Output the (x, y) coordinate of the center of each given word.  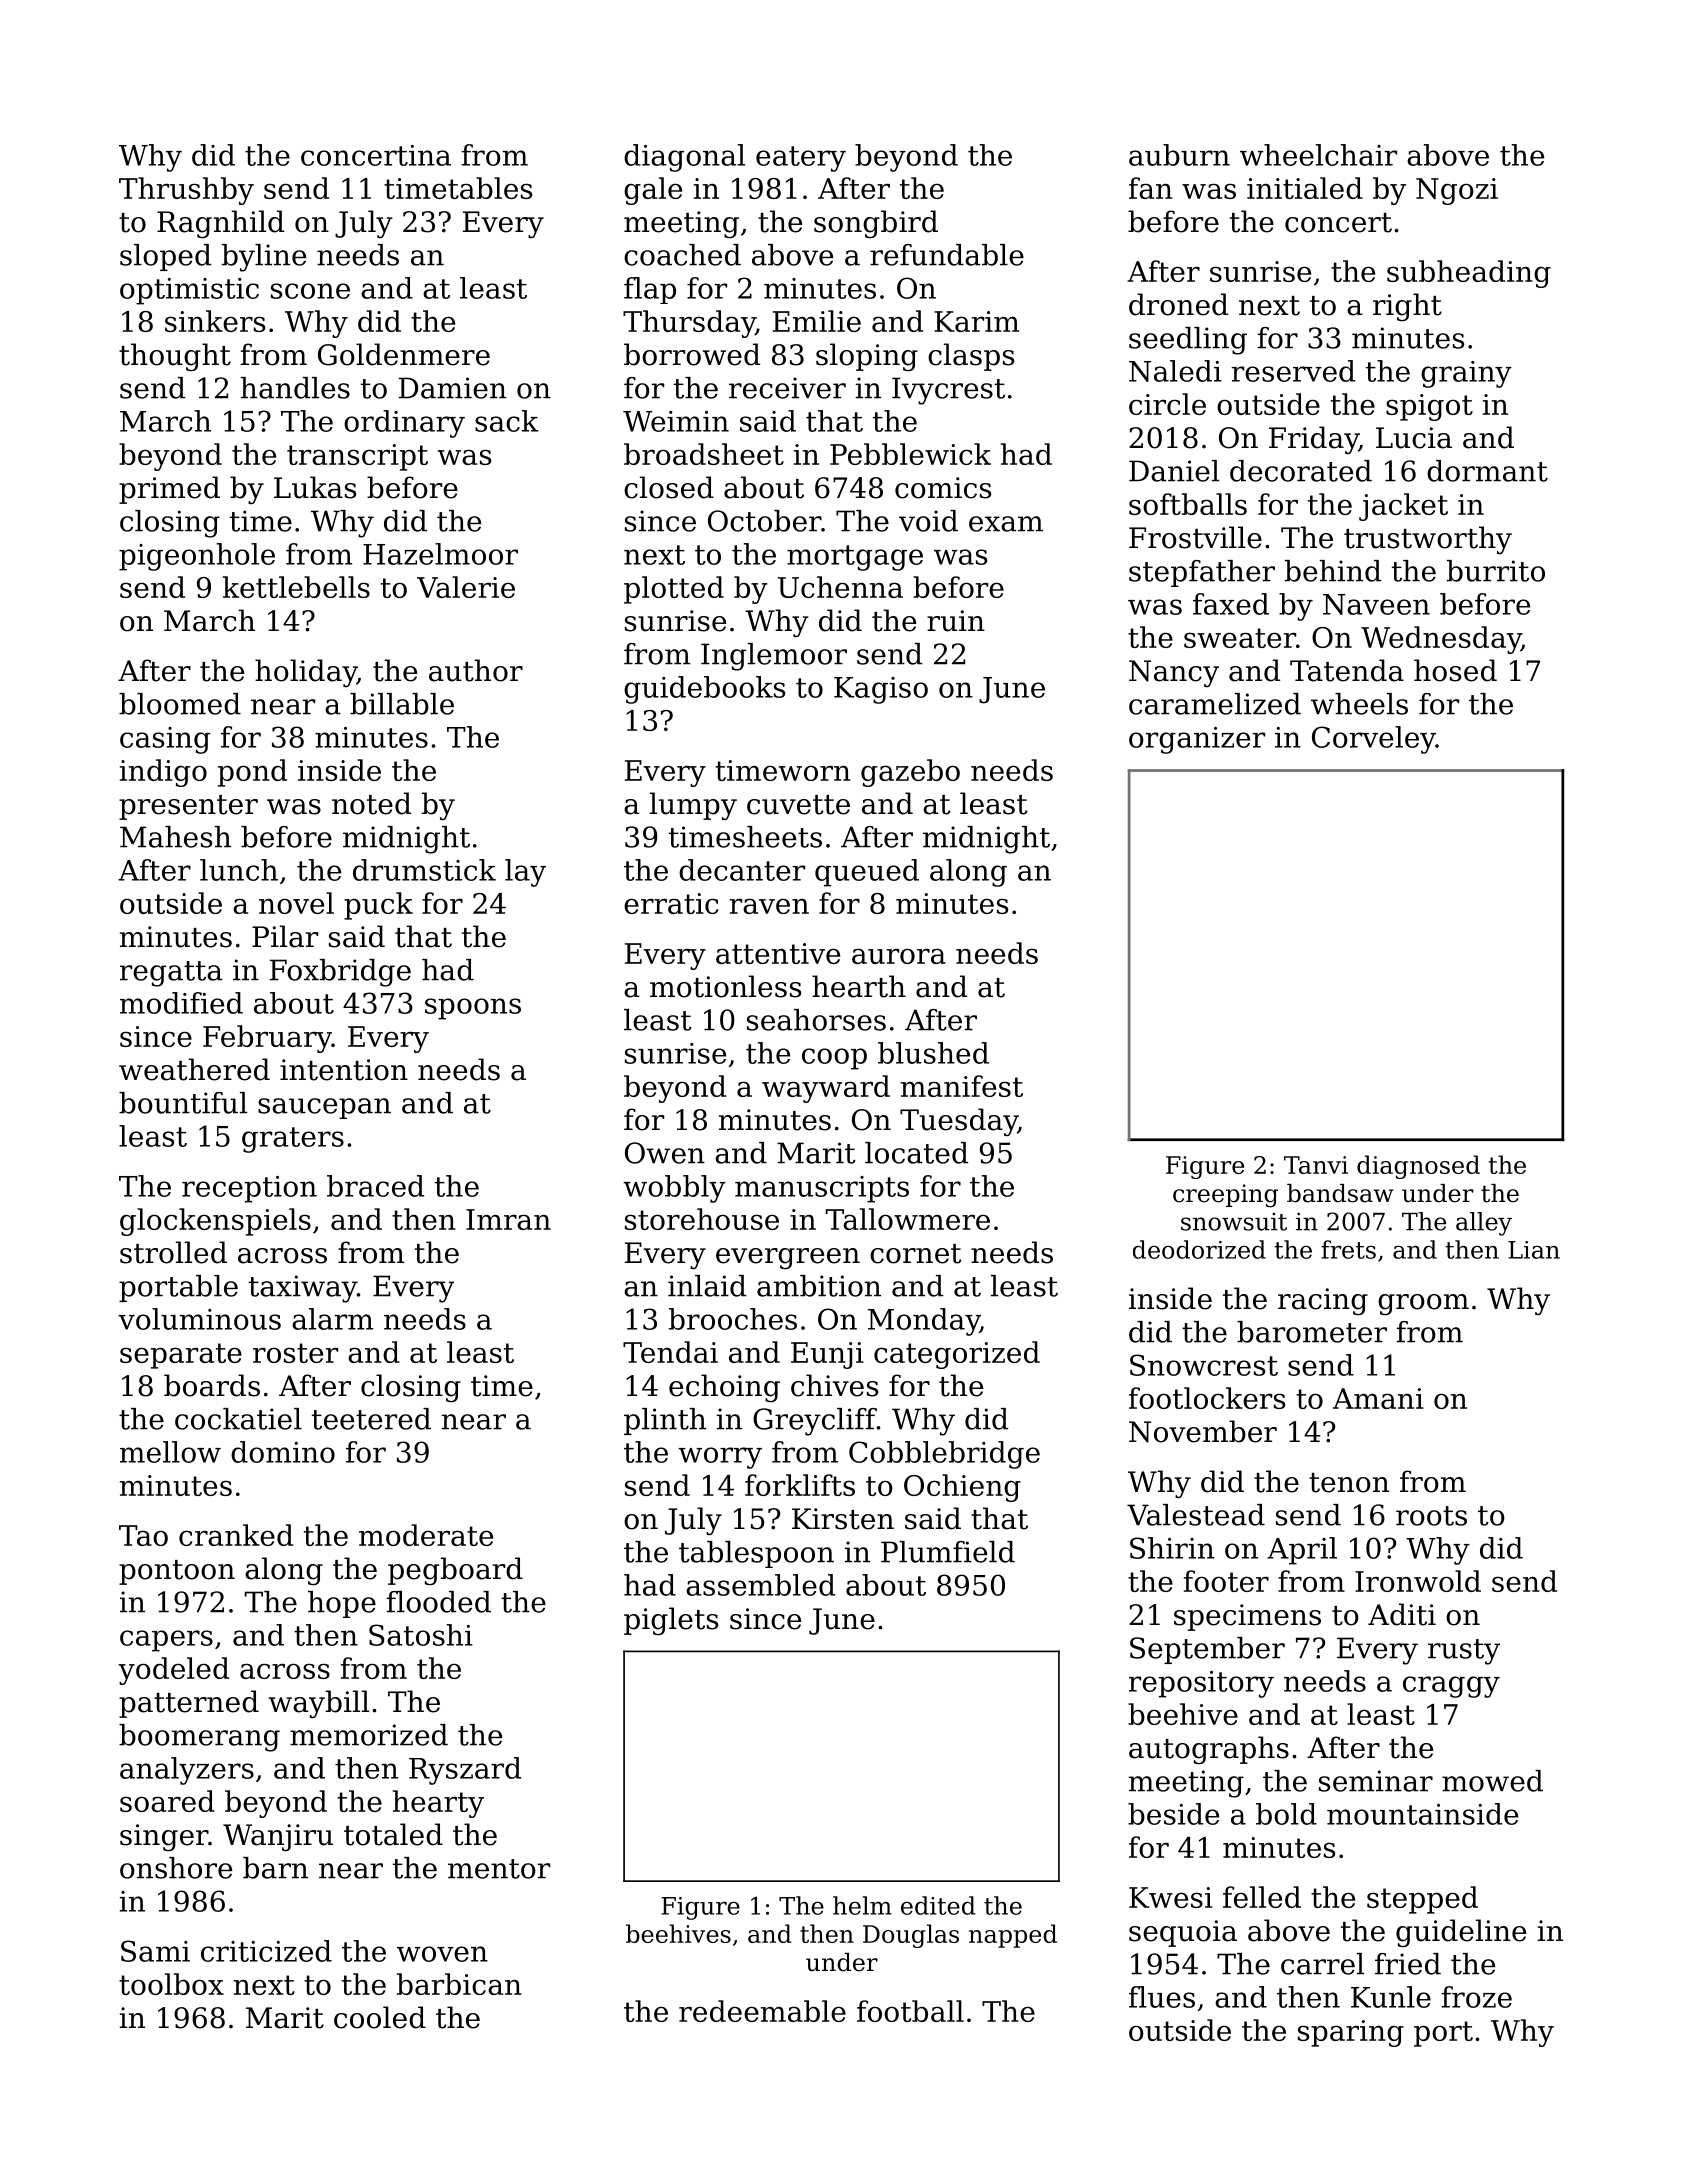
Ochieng (962, 1488)
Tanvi (1316, 1165)
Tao (143, 1535)
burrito (1496, 571)
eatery (801, 159)
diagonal (684, 158)
